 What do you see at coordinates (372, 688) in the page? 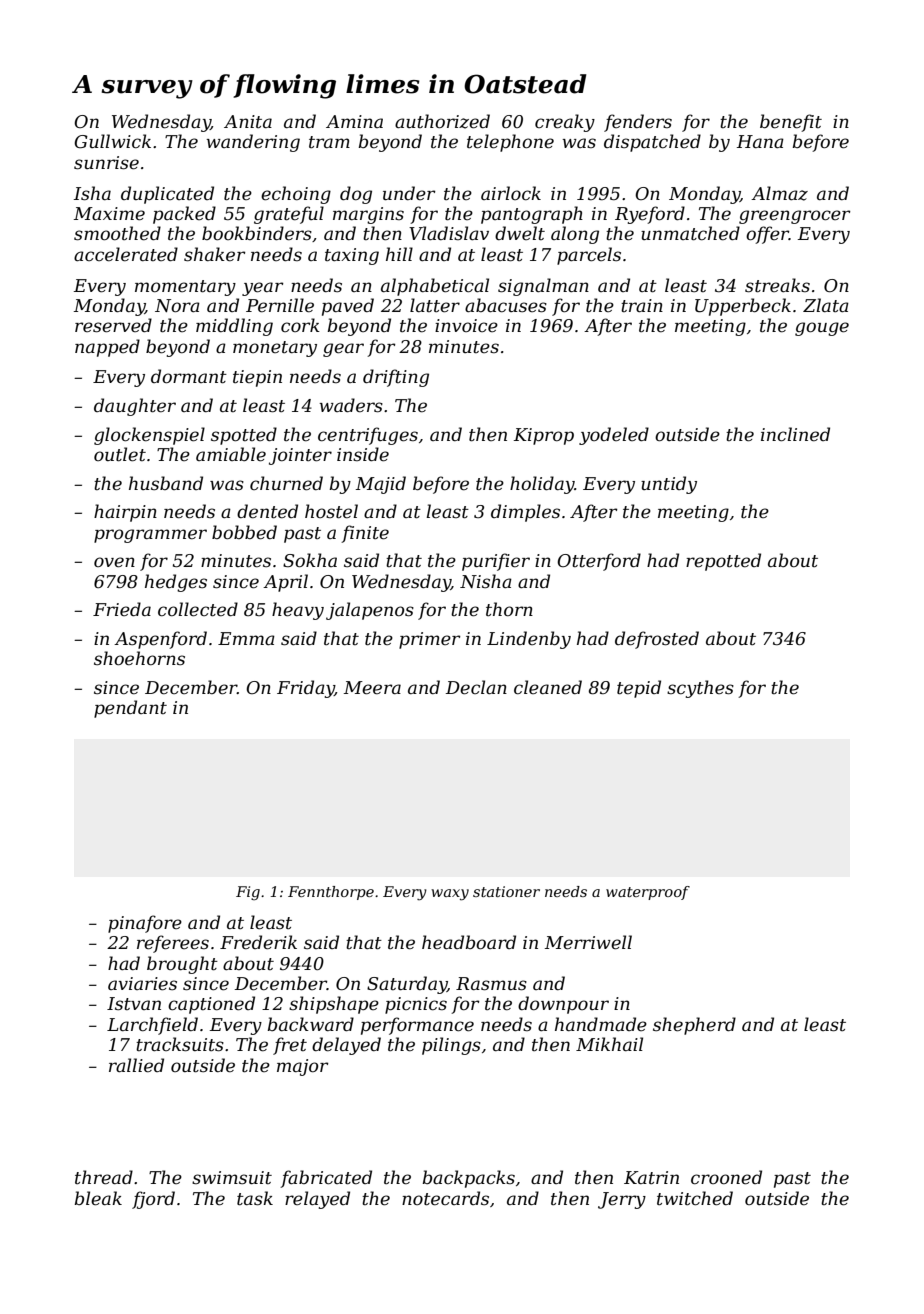
I see `Meera` at bounding box center [372, 688].
